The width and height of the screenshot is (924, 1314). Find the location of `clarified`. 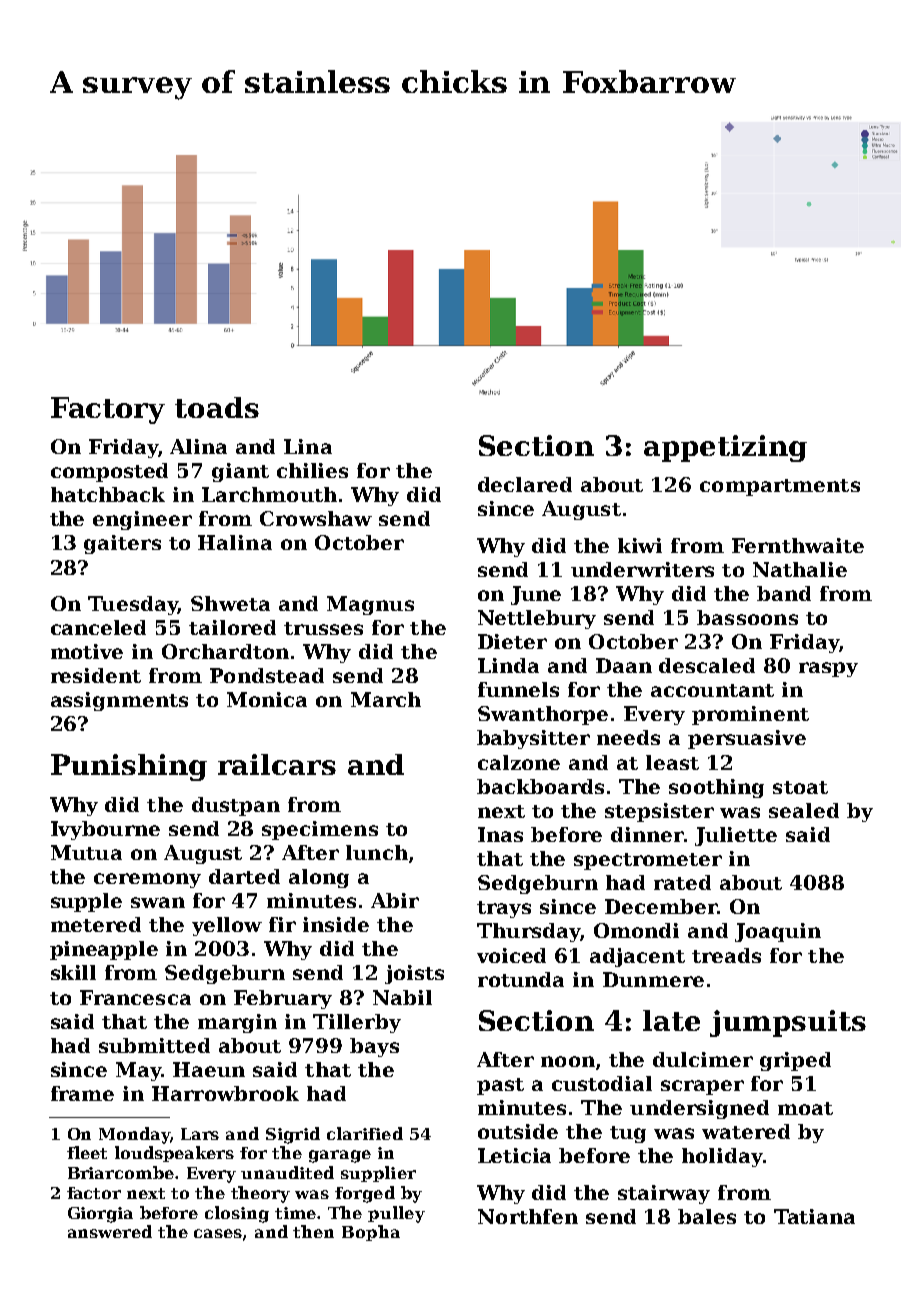

clarified is located at coordinates (365, 1133).
